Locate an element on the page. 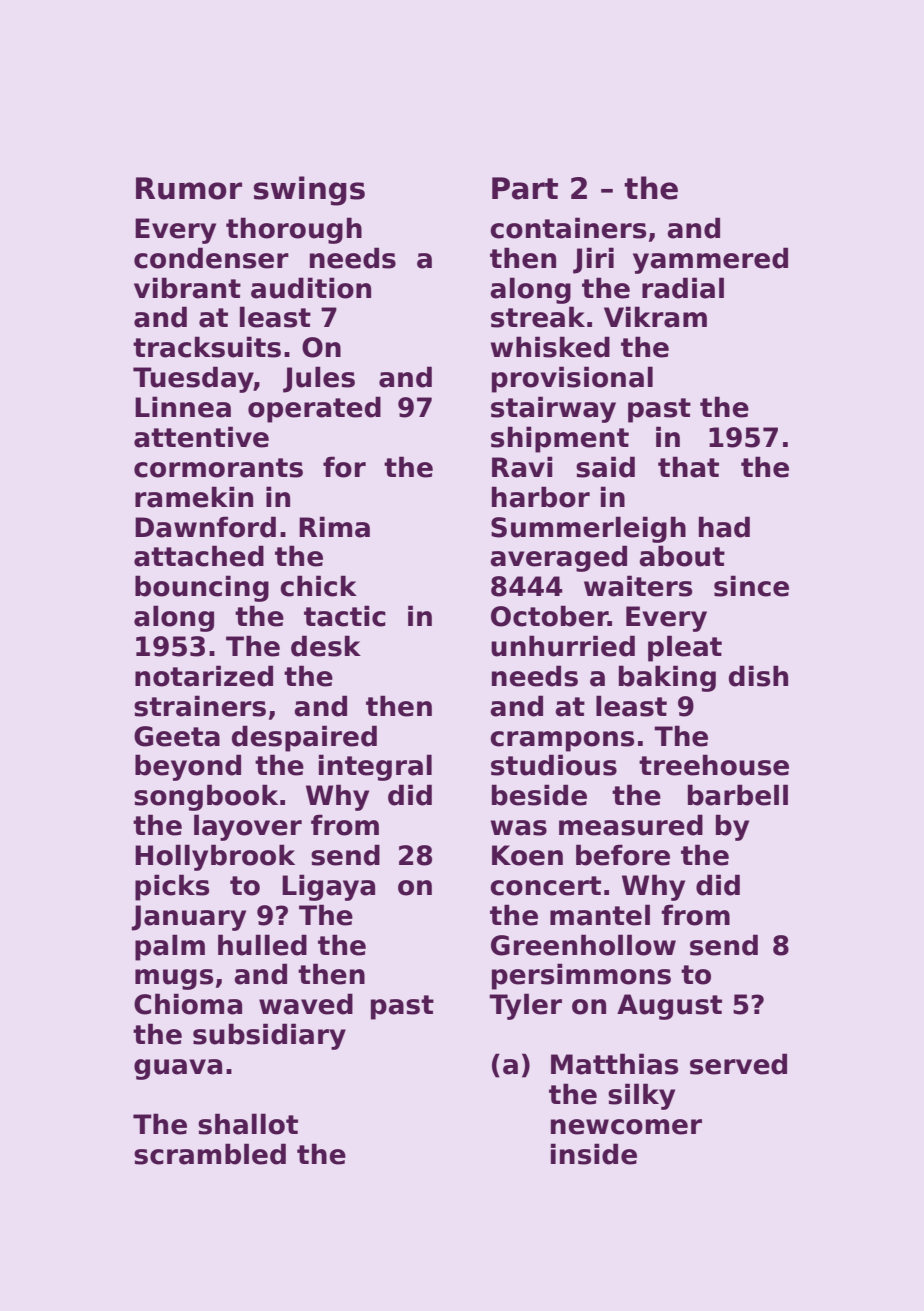  had is located at coordinates (724, 527).
